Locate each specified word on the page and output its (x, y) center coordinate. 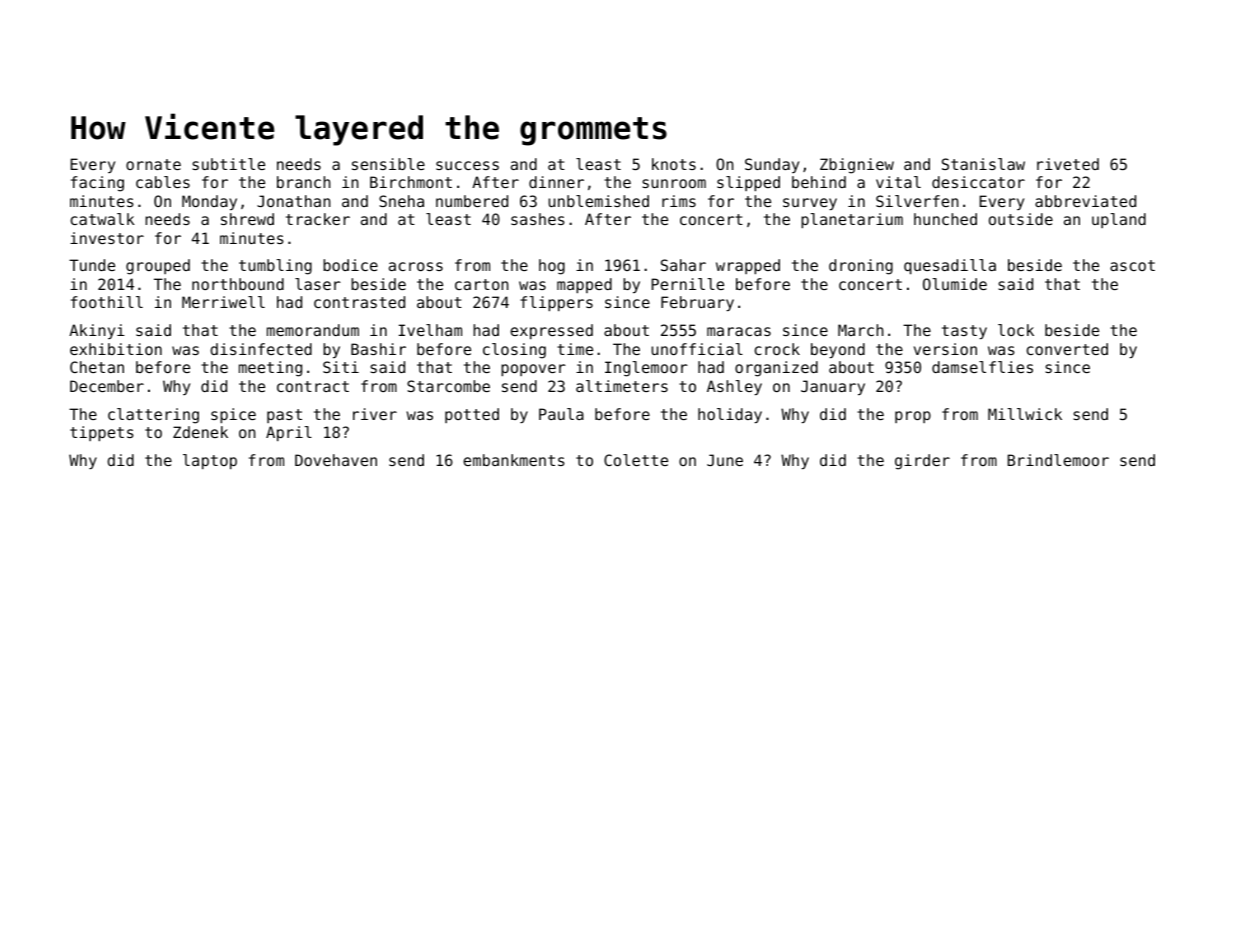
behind (819, 182)
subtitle (228, 164)
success (467, 165)
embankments (514, 460)
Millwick (1025, 414)
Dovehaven (336, 460)
